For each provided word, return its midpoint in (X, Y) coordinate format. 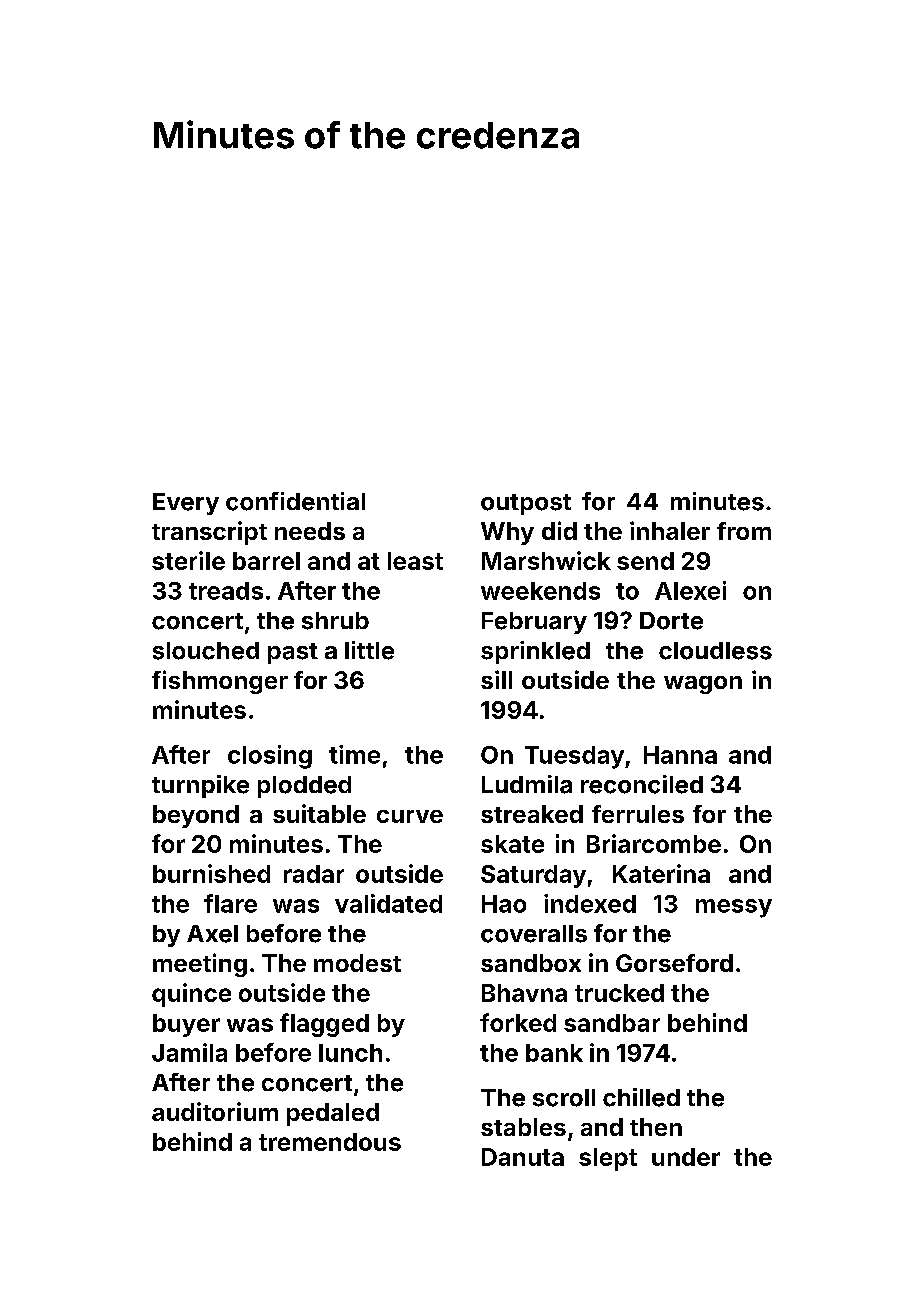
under (686, 1157)
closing (270, 757)
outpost (526, 504)
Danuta (523, 1157)
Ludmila (527, 784)
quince (191, 995)
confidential (295, 501)
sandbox (531, 963)
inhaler (670, 530)
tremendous (330, 1142)
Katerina (661, 873)
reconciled (642, 784)
